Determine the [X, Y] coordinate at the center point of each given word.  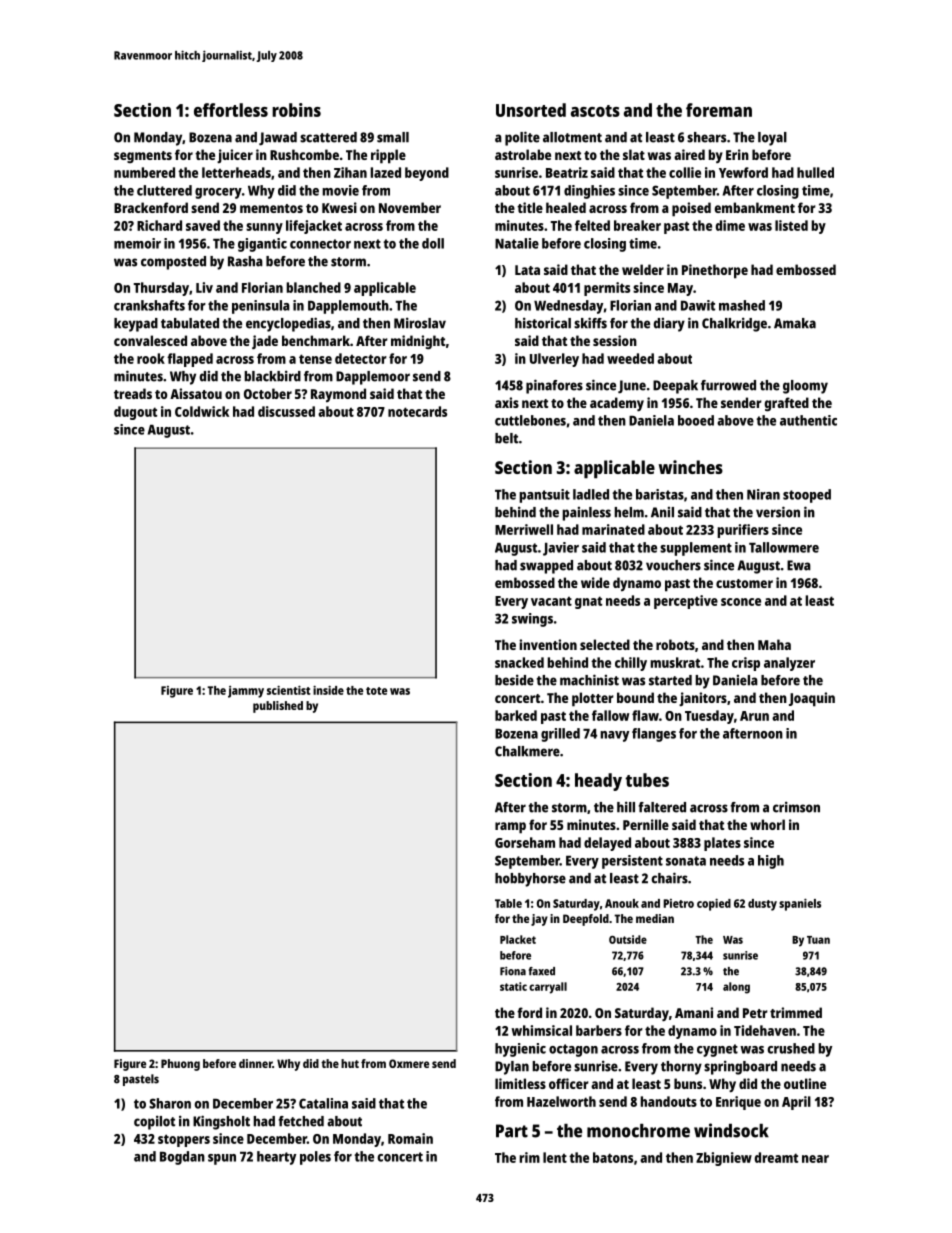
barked [516, 715]
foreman [719, 110]
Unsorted [531, 110]
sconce [741, 602]
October [268, 393]
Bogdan [182, 1158]
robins [296, 110]
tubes [647, 780]
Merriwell [524, 529]
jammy [246, 692]
